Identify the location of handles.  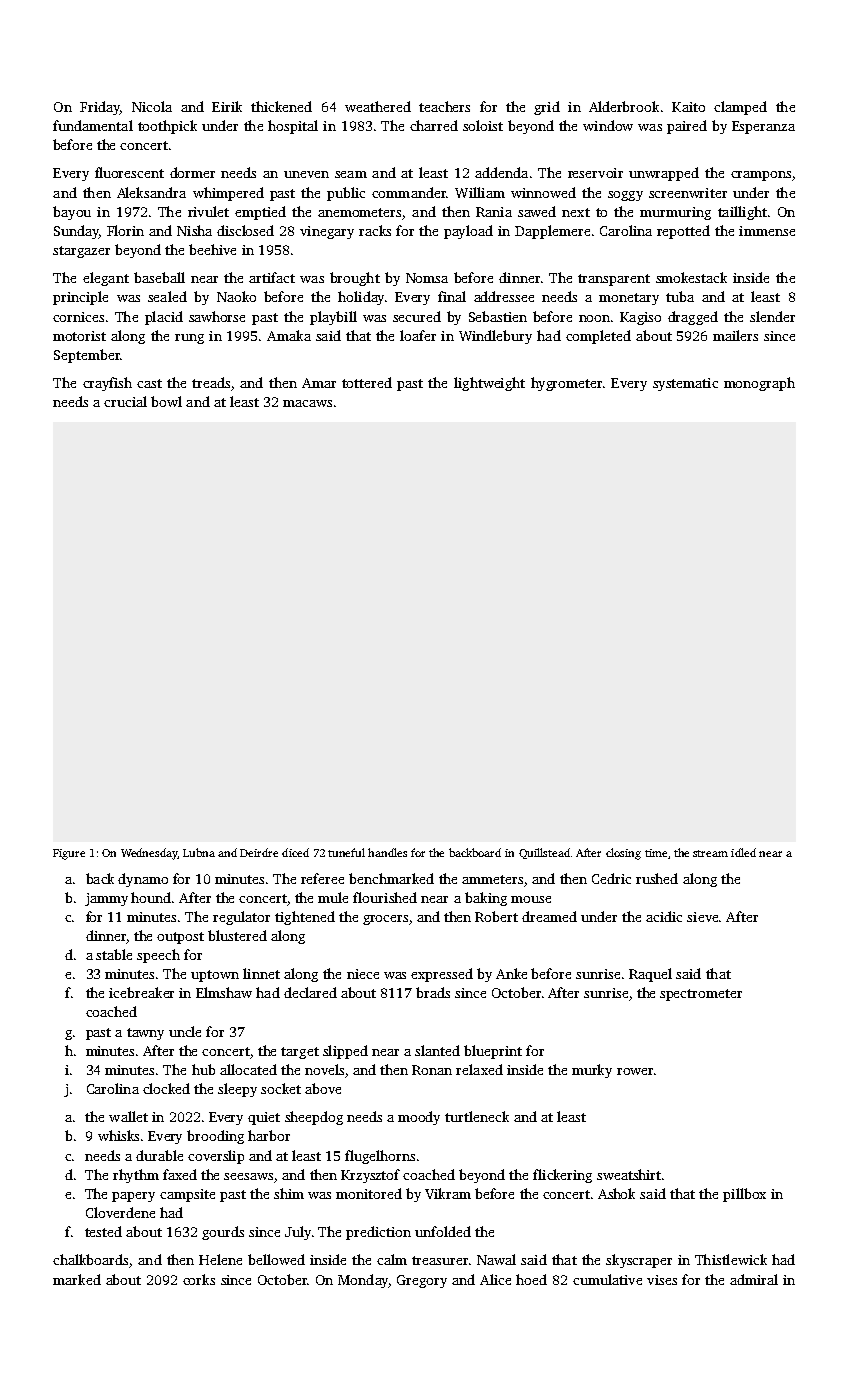
(387, 852).
